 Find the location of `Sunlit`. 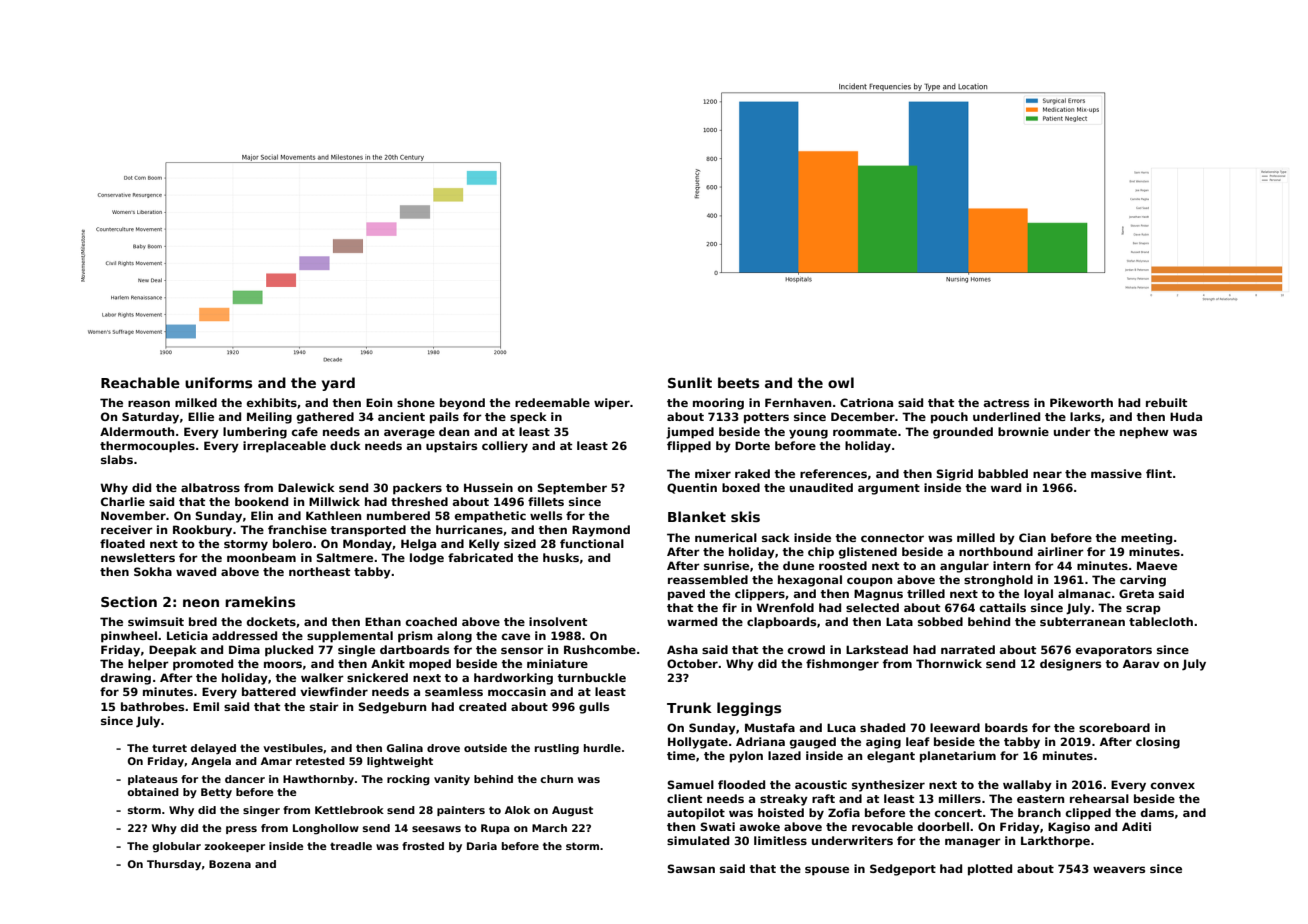

Sunlit is located at coordinates (690, 382).
